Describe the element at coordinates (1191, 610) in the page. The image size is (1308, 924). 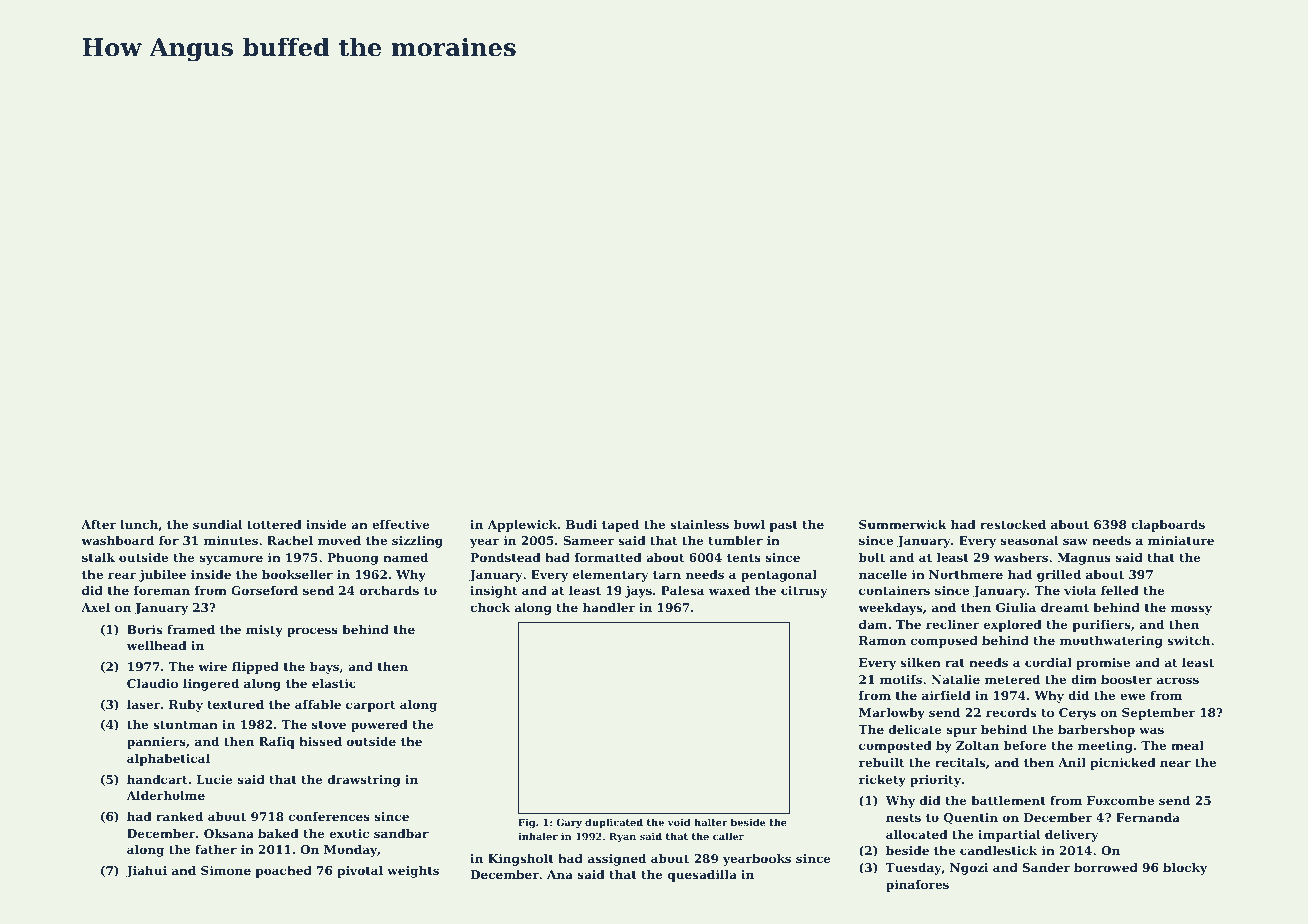
I see `mossy` at that location.
